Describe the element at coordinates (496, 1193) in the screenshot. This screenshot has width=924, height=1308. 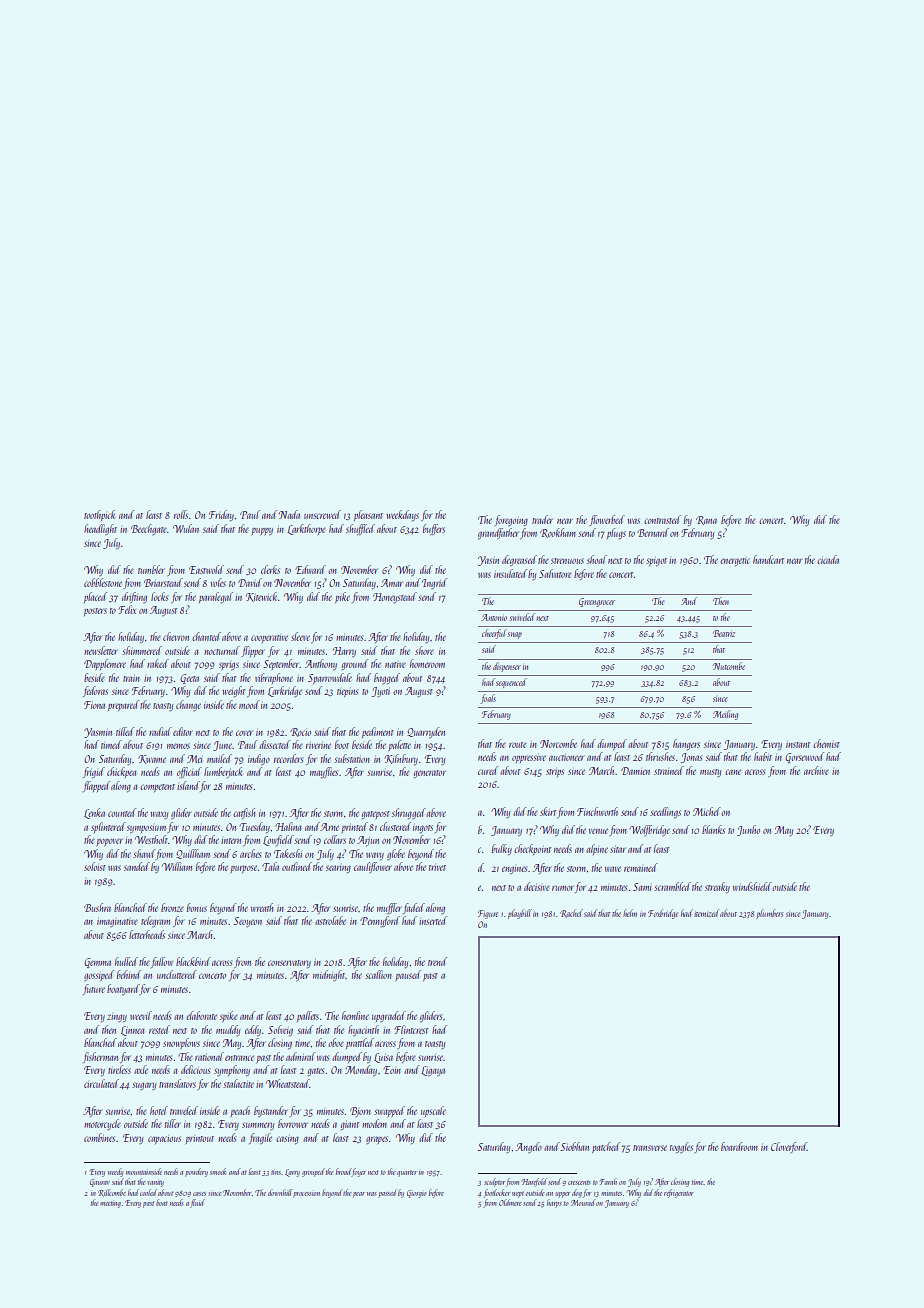
I see `footlocker` at that location.
